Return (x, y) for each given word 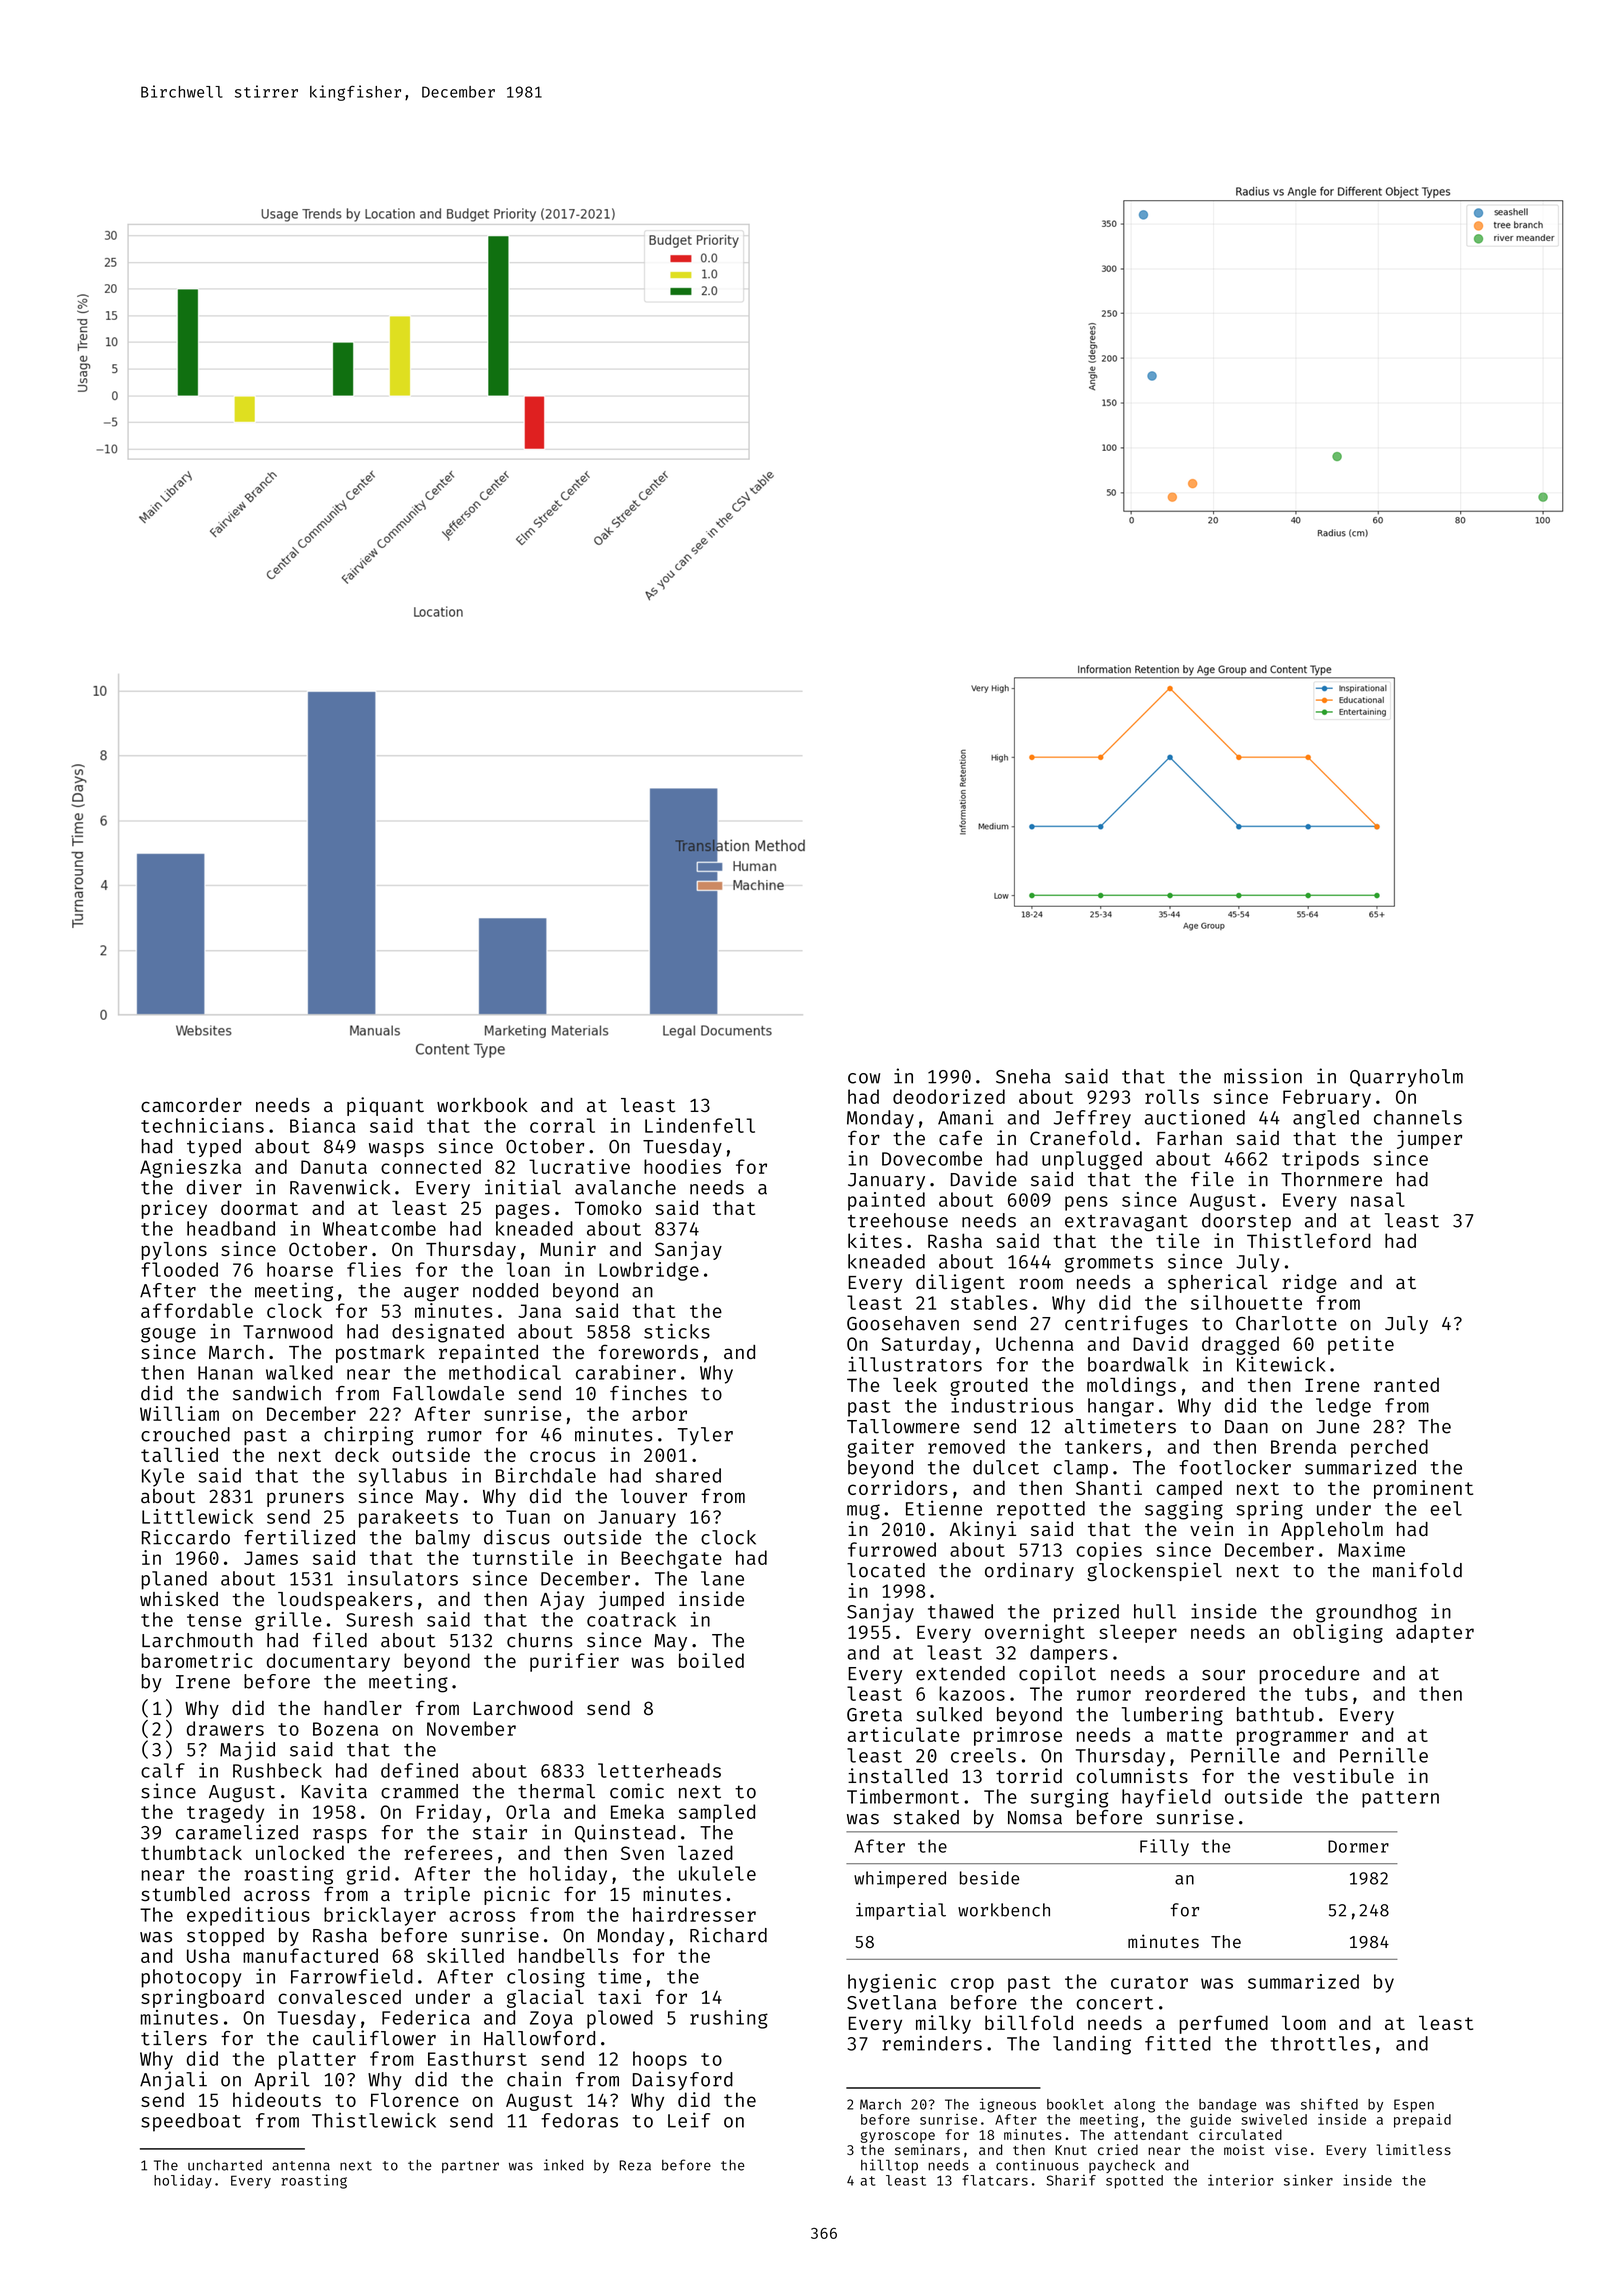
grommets (1109, 1264)
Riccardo (186, 1537)
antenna (301, 2166)
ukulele (717, 1873)
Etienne (944, 1508)
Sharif (1071, 2180)
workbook (482, 1105)
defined (419, 1770)
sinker (1308, 2180)
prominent (1423, 1489)
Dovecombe (932, 1158)
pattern (1400, 1799)
